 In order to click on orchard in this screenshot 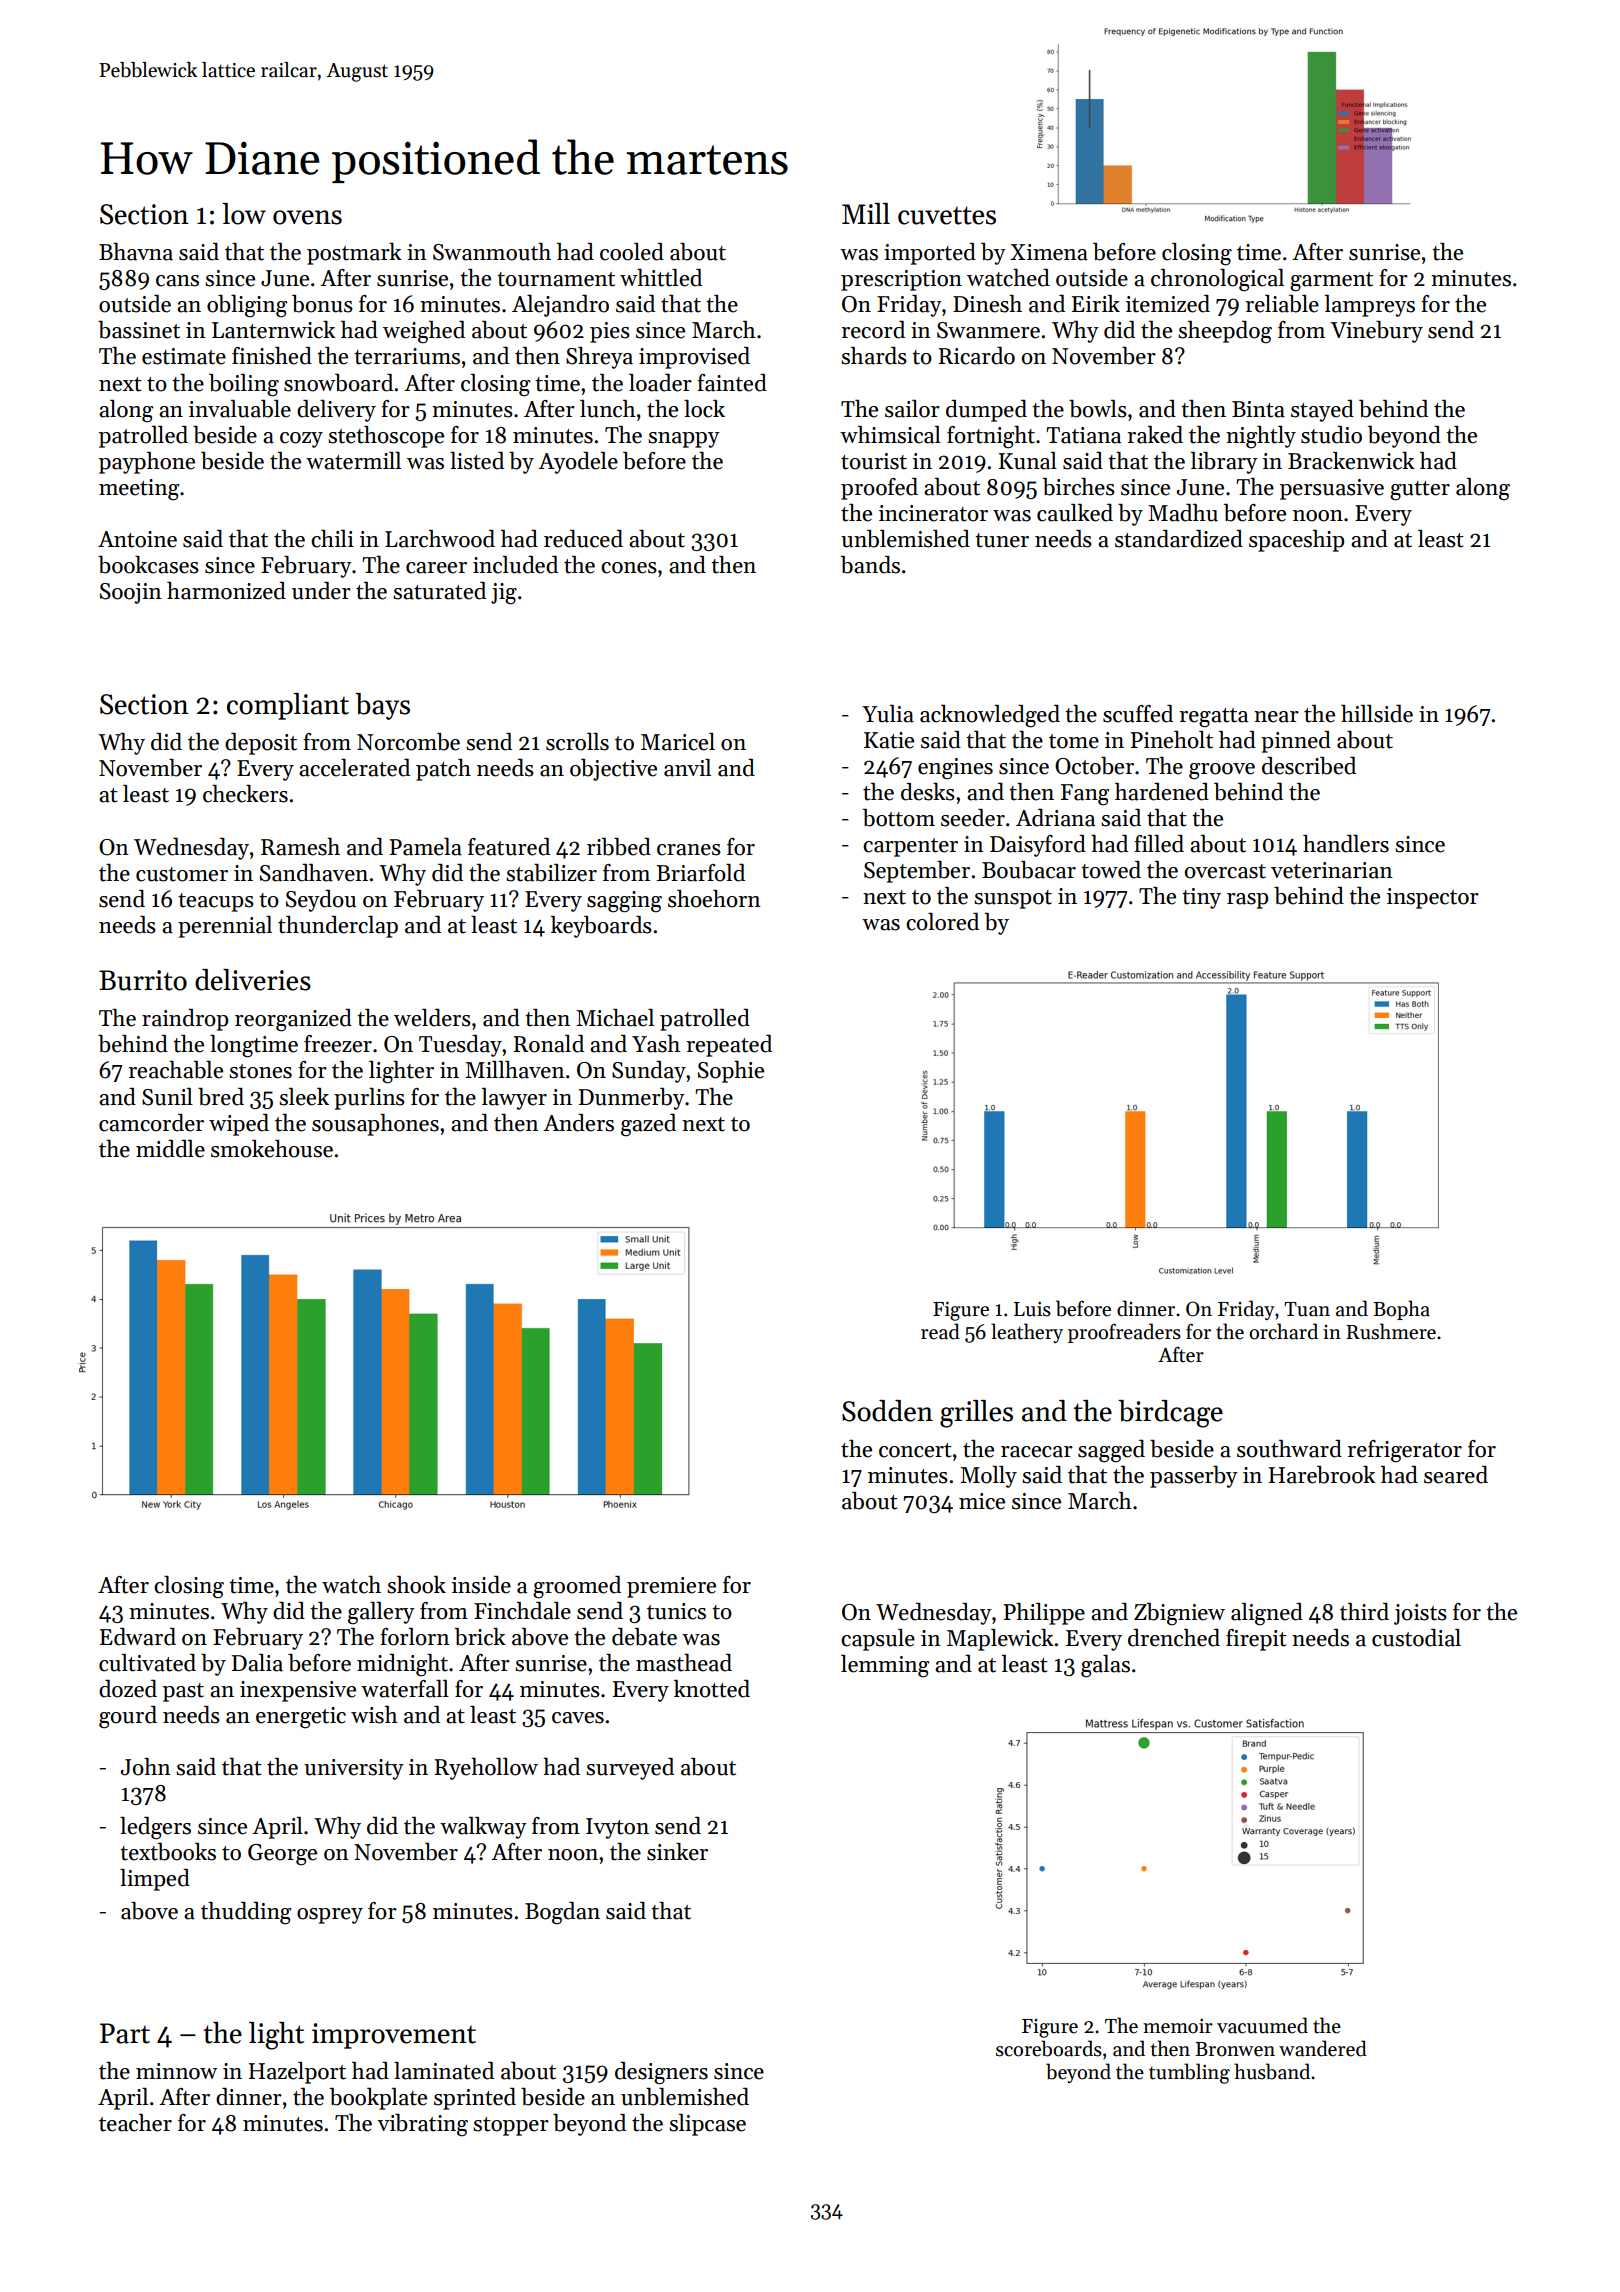, I will do `click(1283, 1331)`.
